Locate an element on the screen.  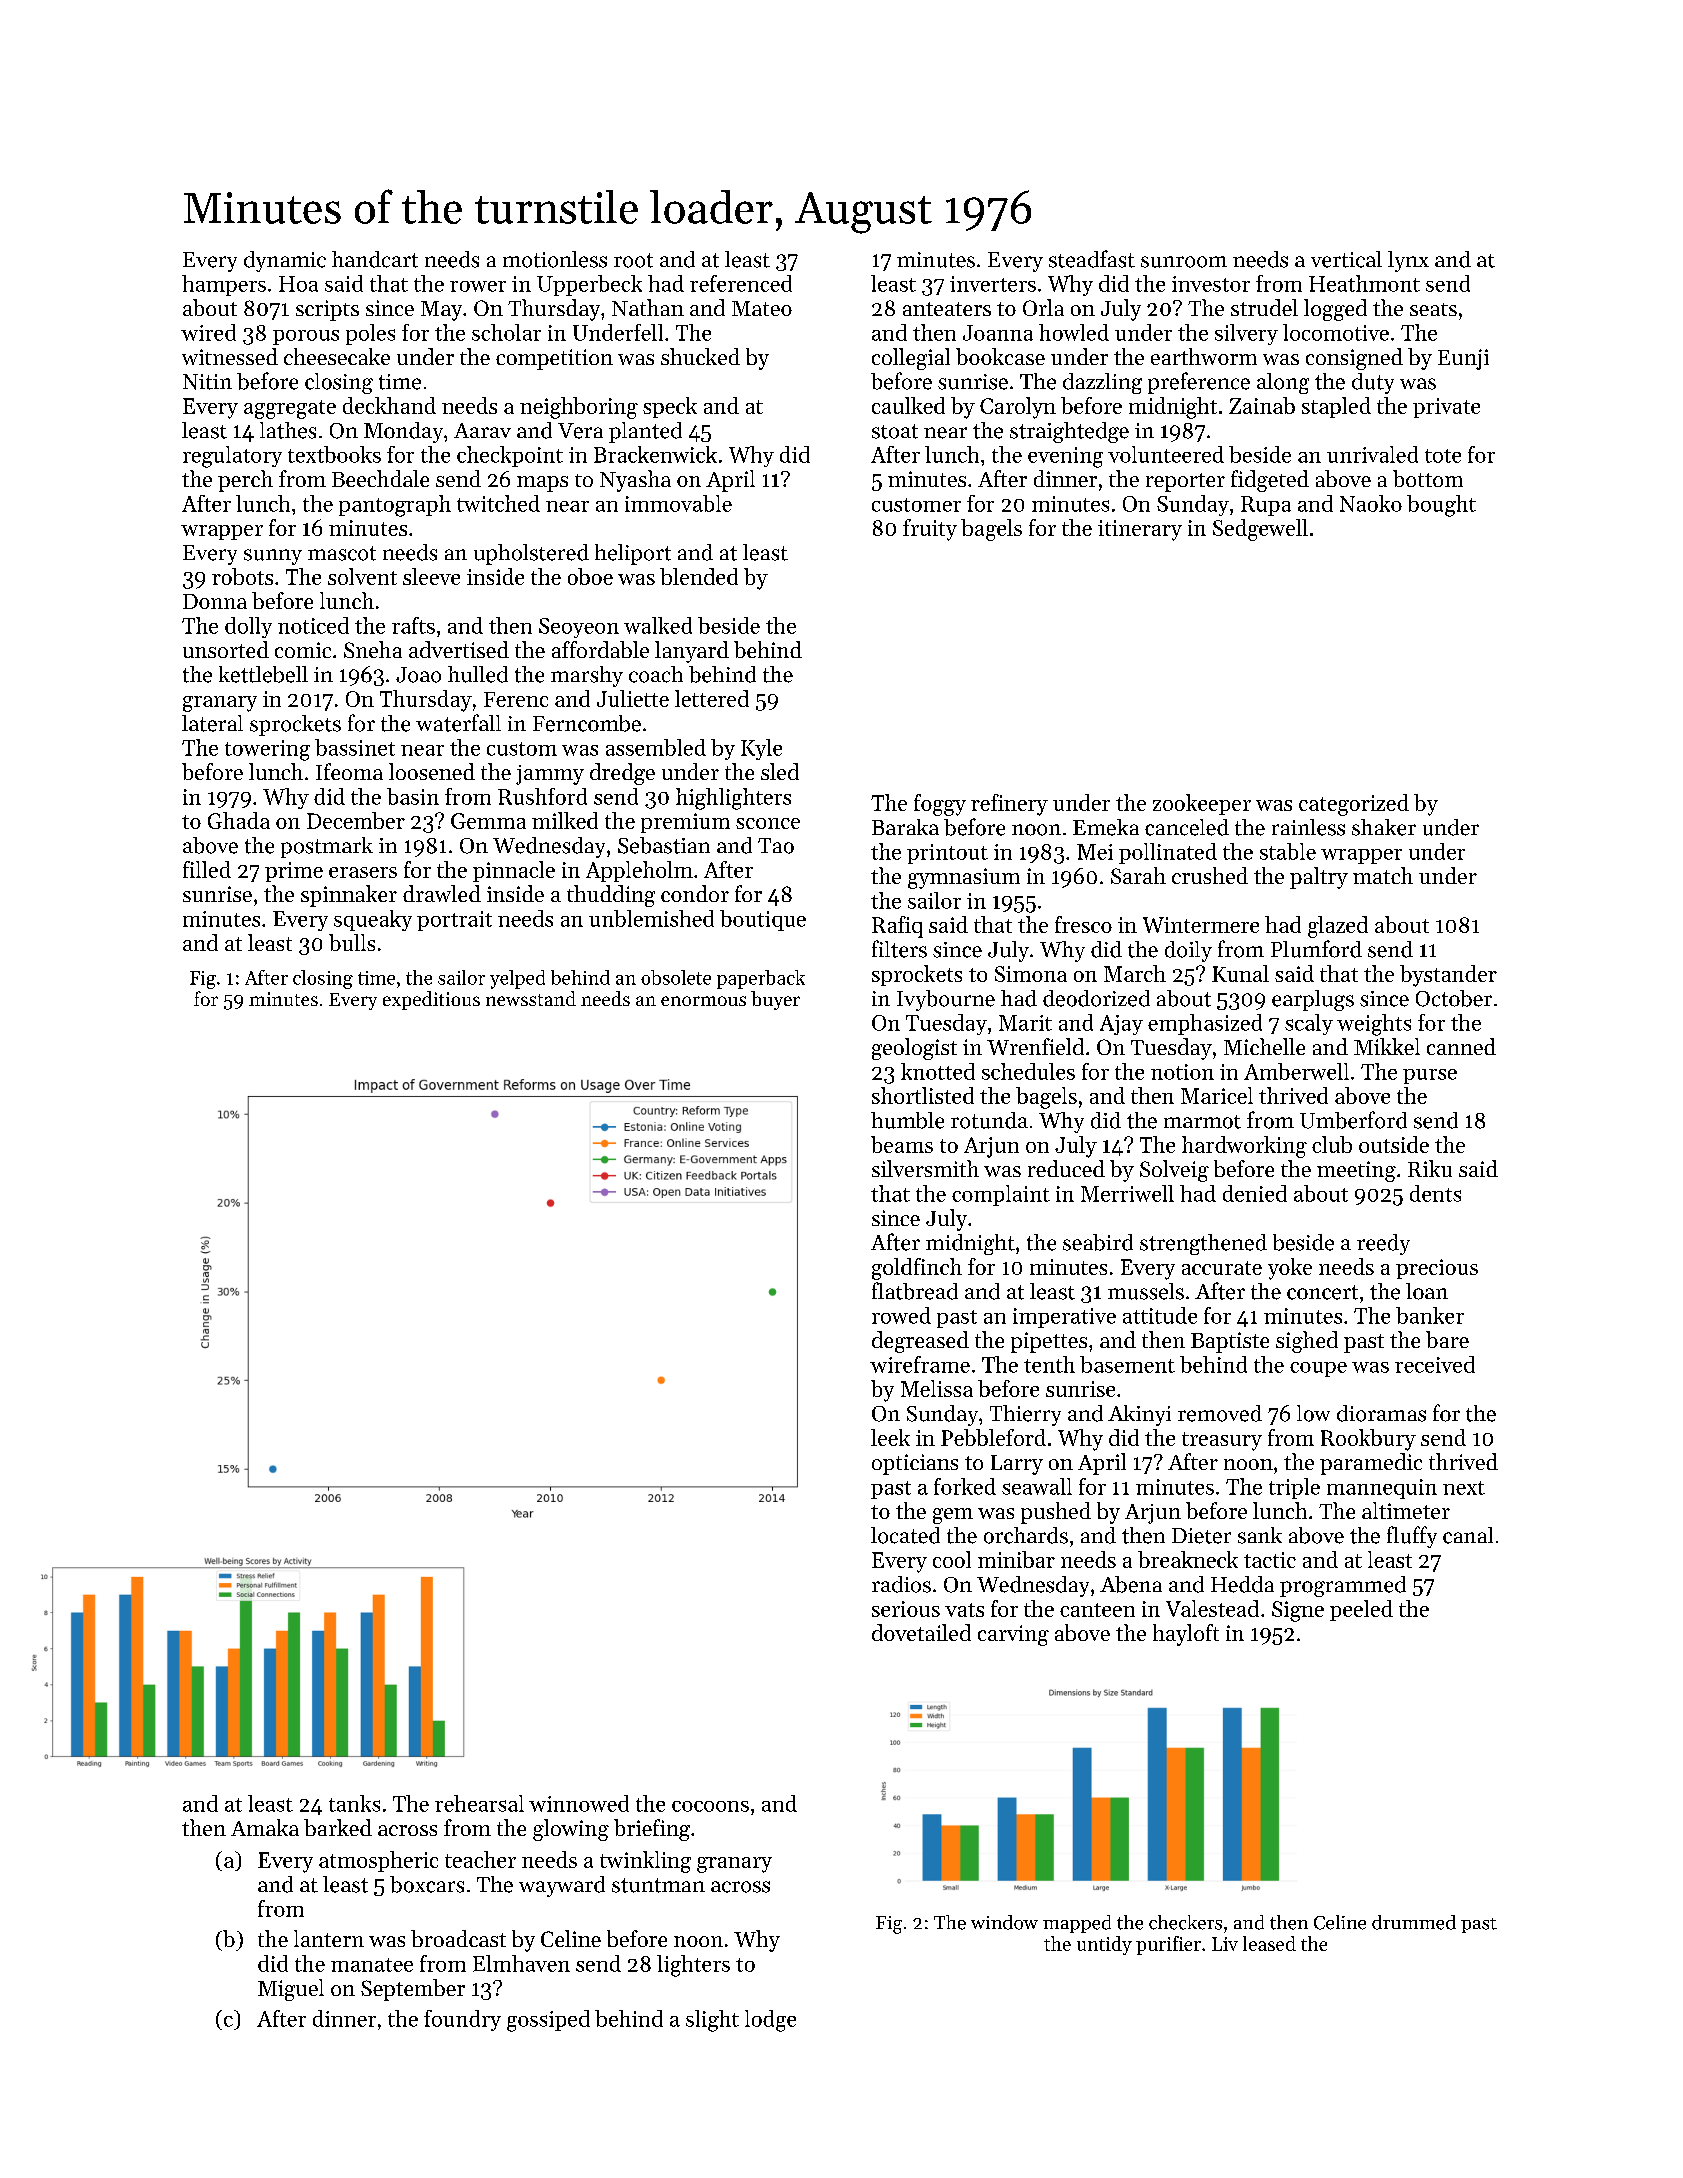
expeditious is located at coordinates (431, 1000).
